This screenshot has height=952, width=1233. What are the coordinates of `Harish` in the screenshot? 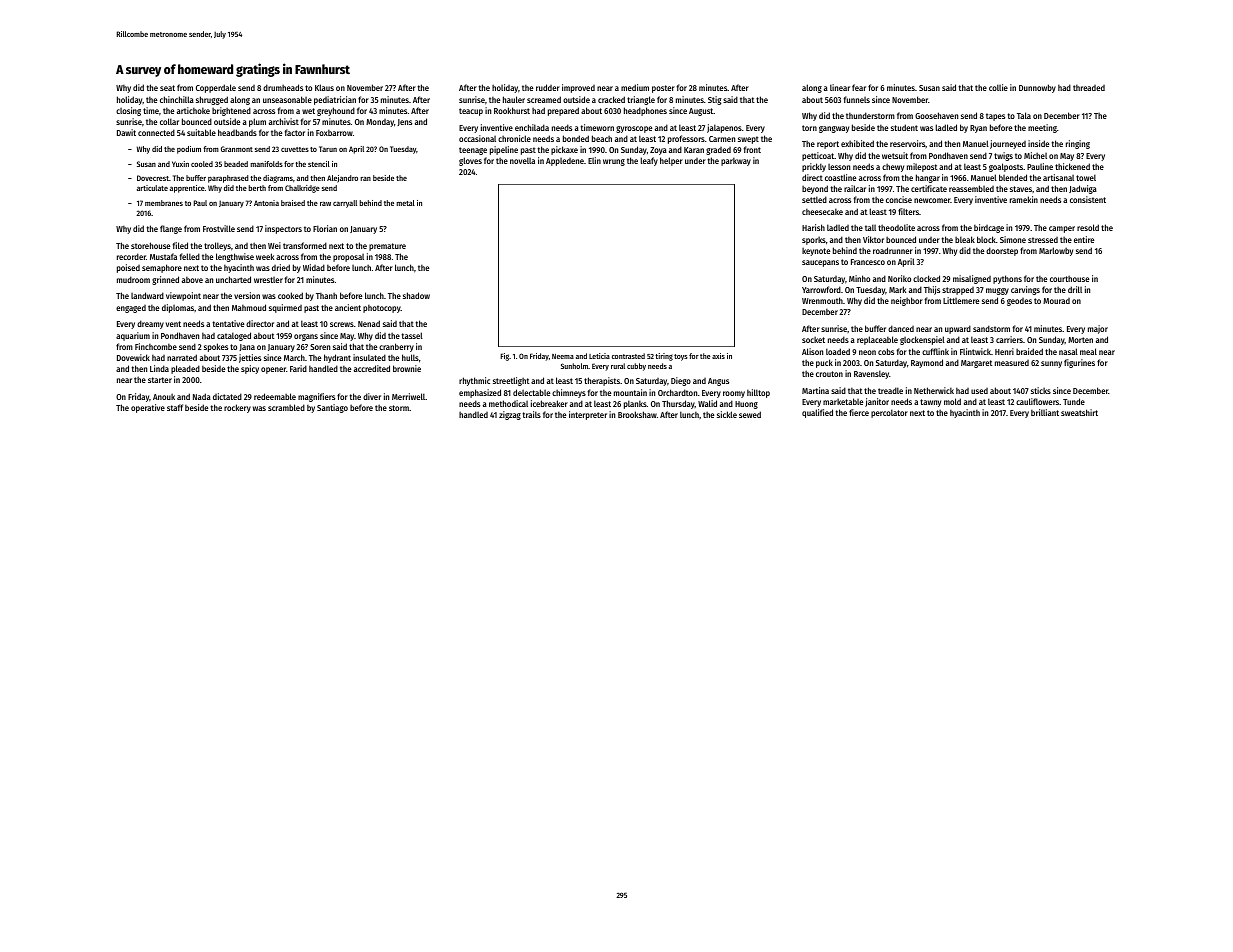 It's located at (813, 227).
